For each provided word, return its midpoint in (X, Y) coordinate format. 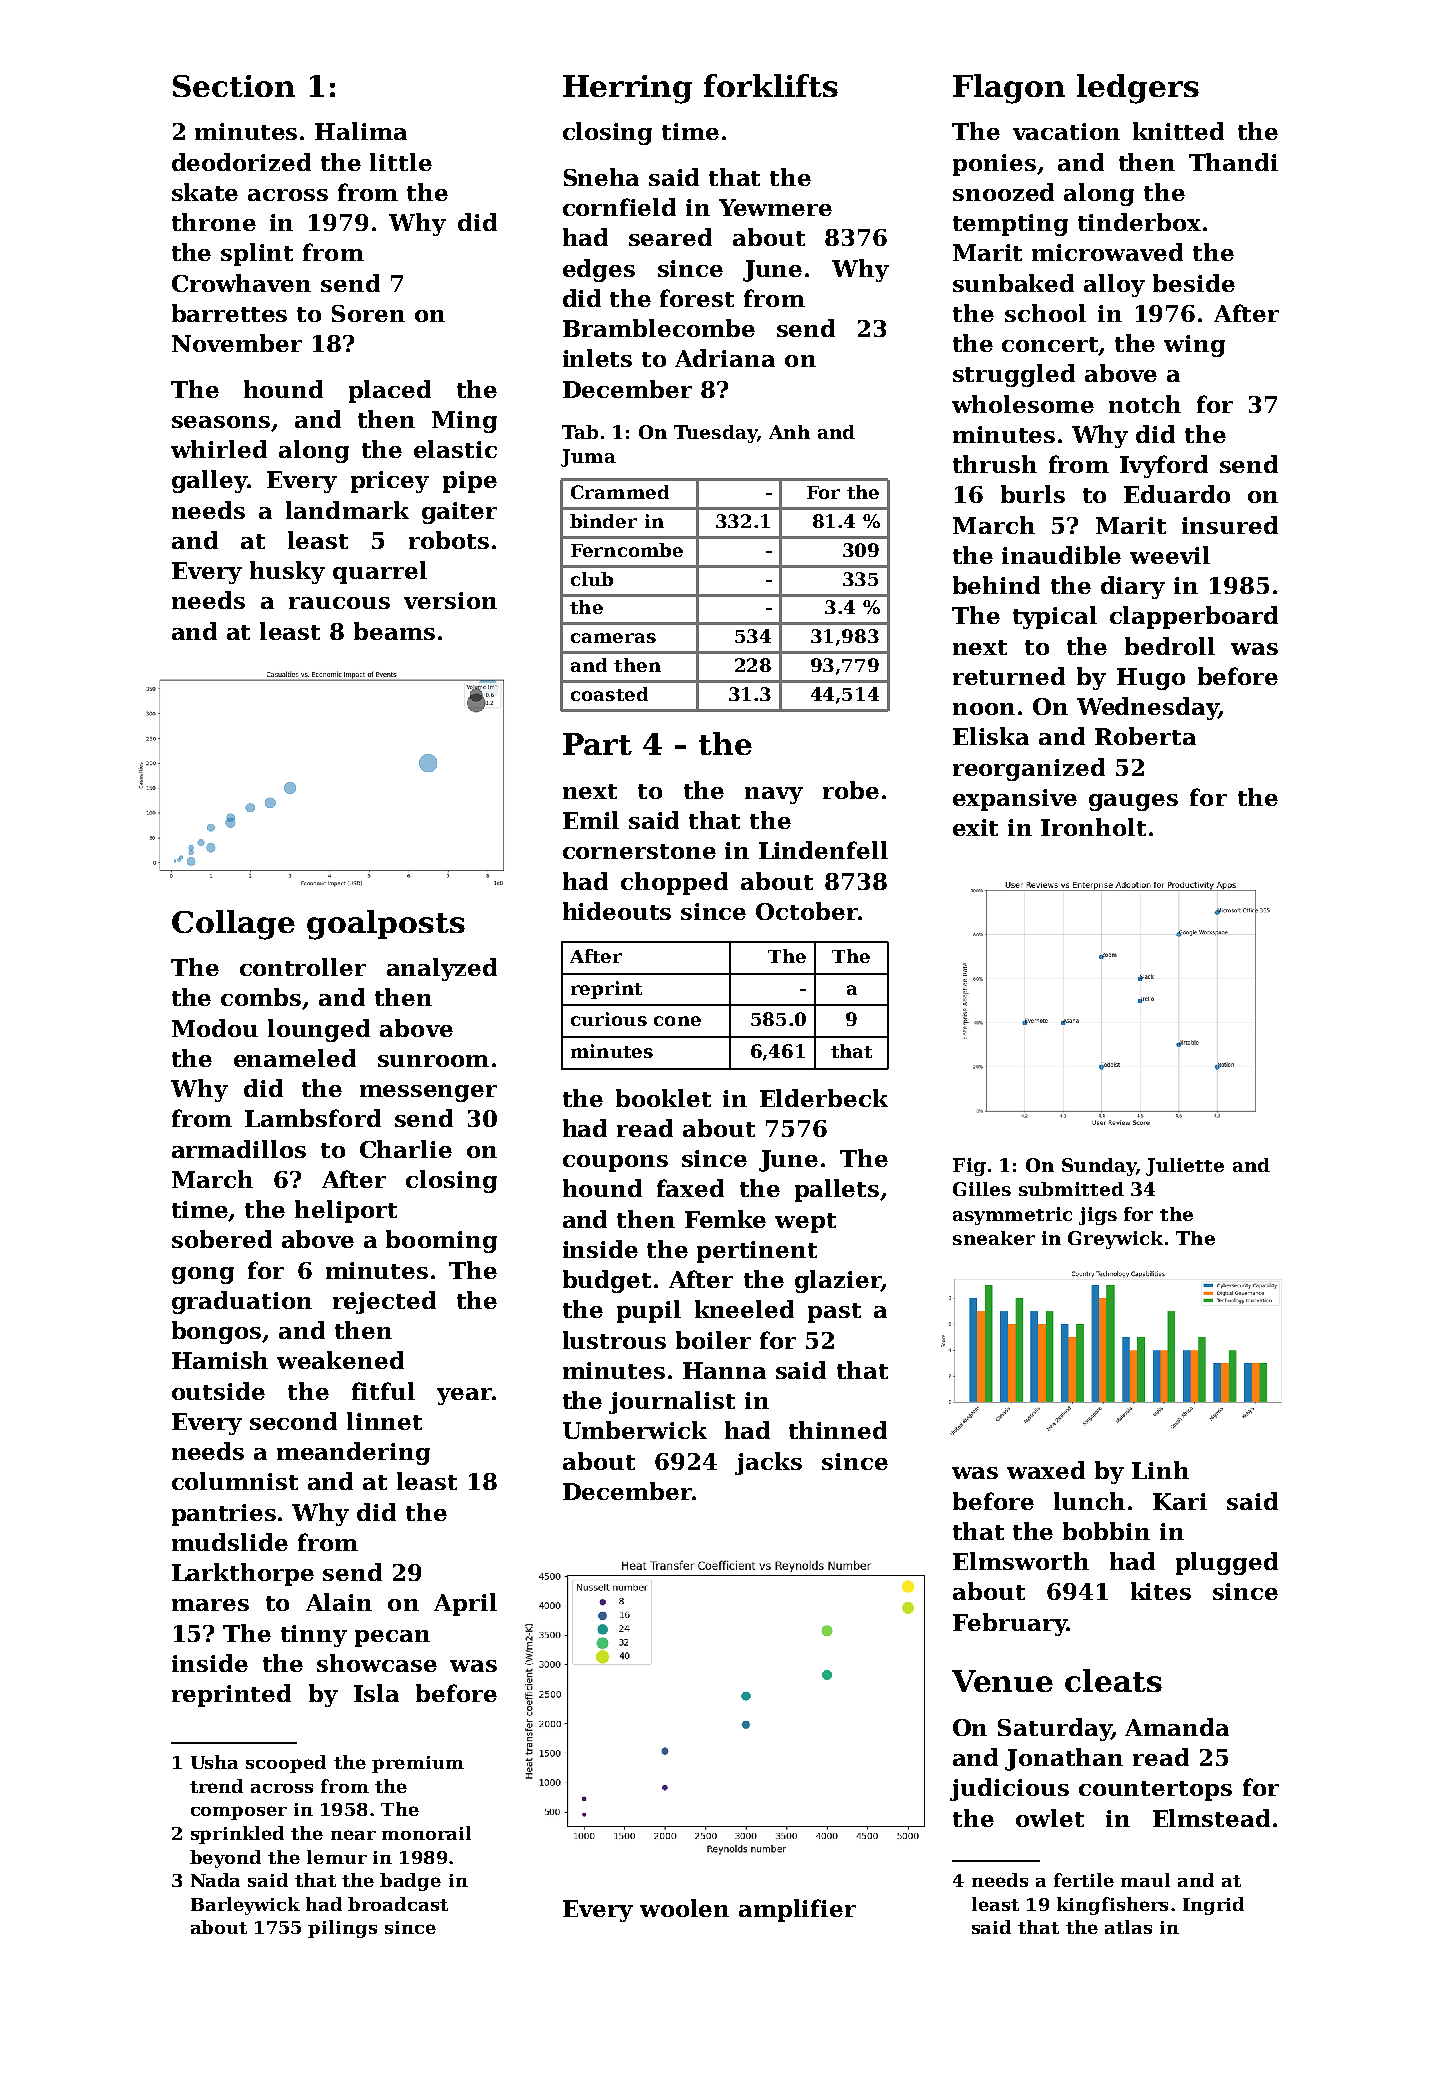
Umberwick (635, 1430)
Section (234, 86)
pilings (342, 1929)
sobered (222, 1239)
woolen (684, 1908)
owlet (1050, 1818)
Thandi (1233, 162)
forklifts (771, 85)
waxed (1046, 1470)
